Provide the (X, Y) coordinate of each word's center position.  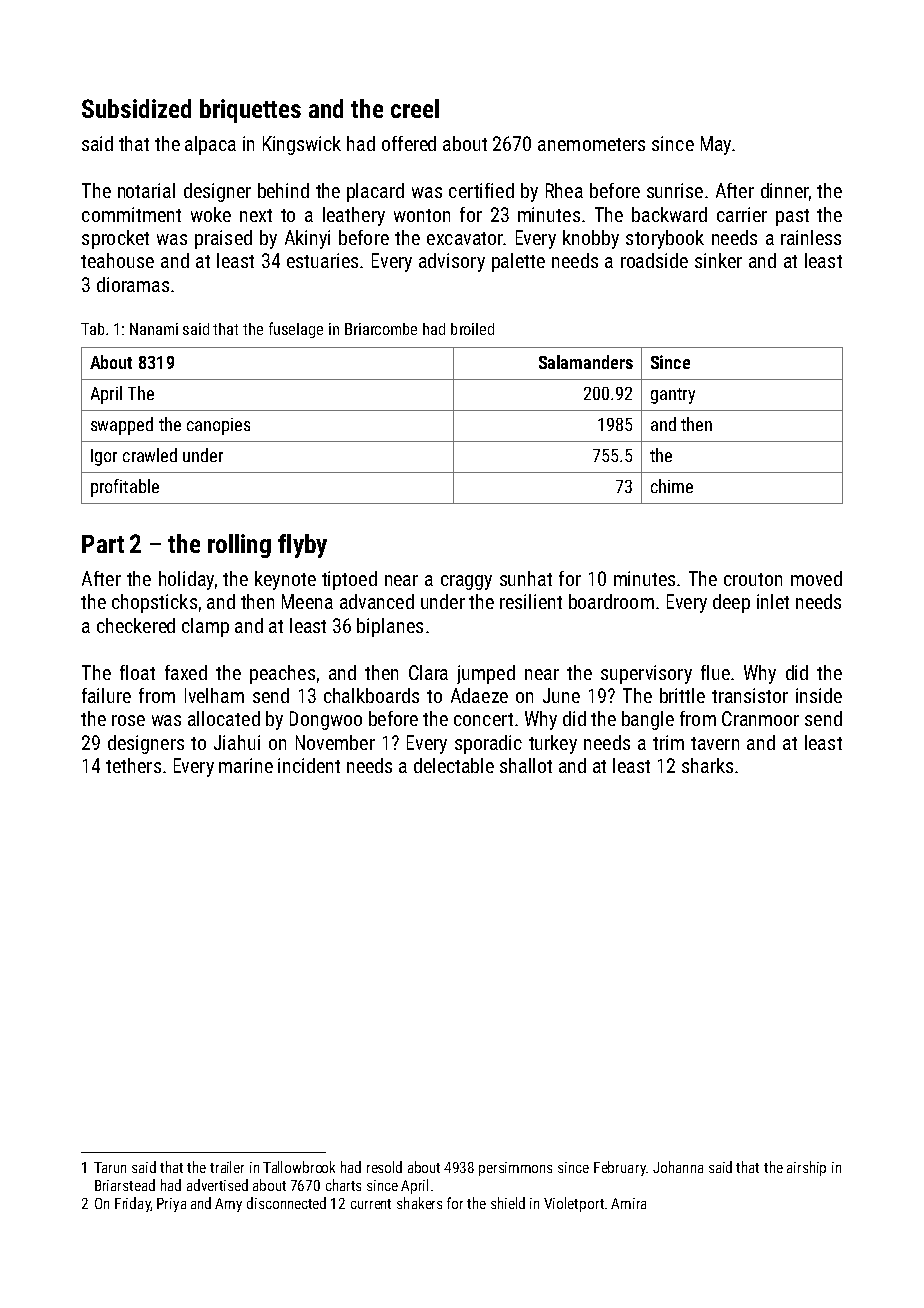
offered (409, 143)
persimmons (515, 1169)
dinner (785, 190)
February (620, 1168)
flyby (302, 546)
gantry (673, 396)
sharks (707, 765)
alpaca (210, 145)
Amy (228, 1205)
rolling (239, 546)
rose (128, 720)
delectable (454, 765)
